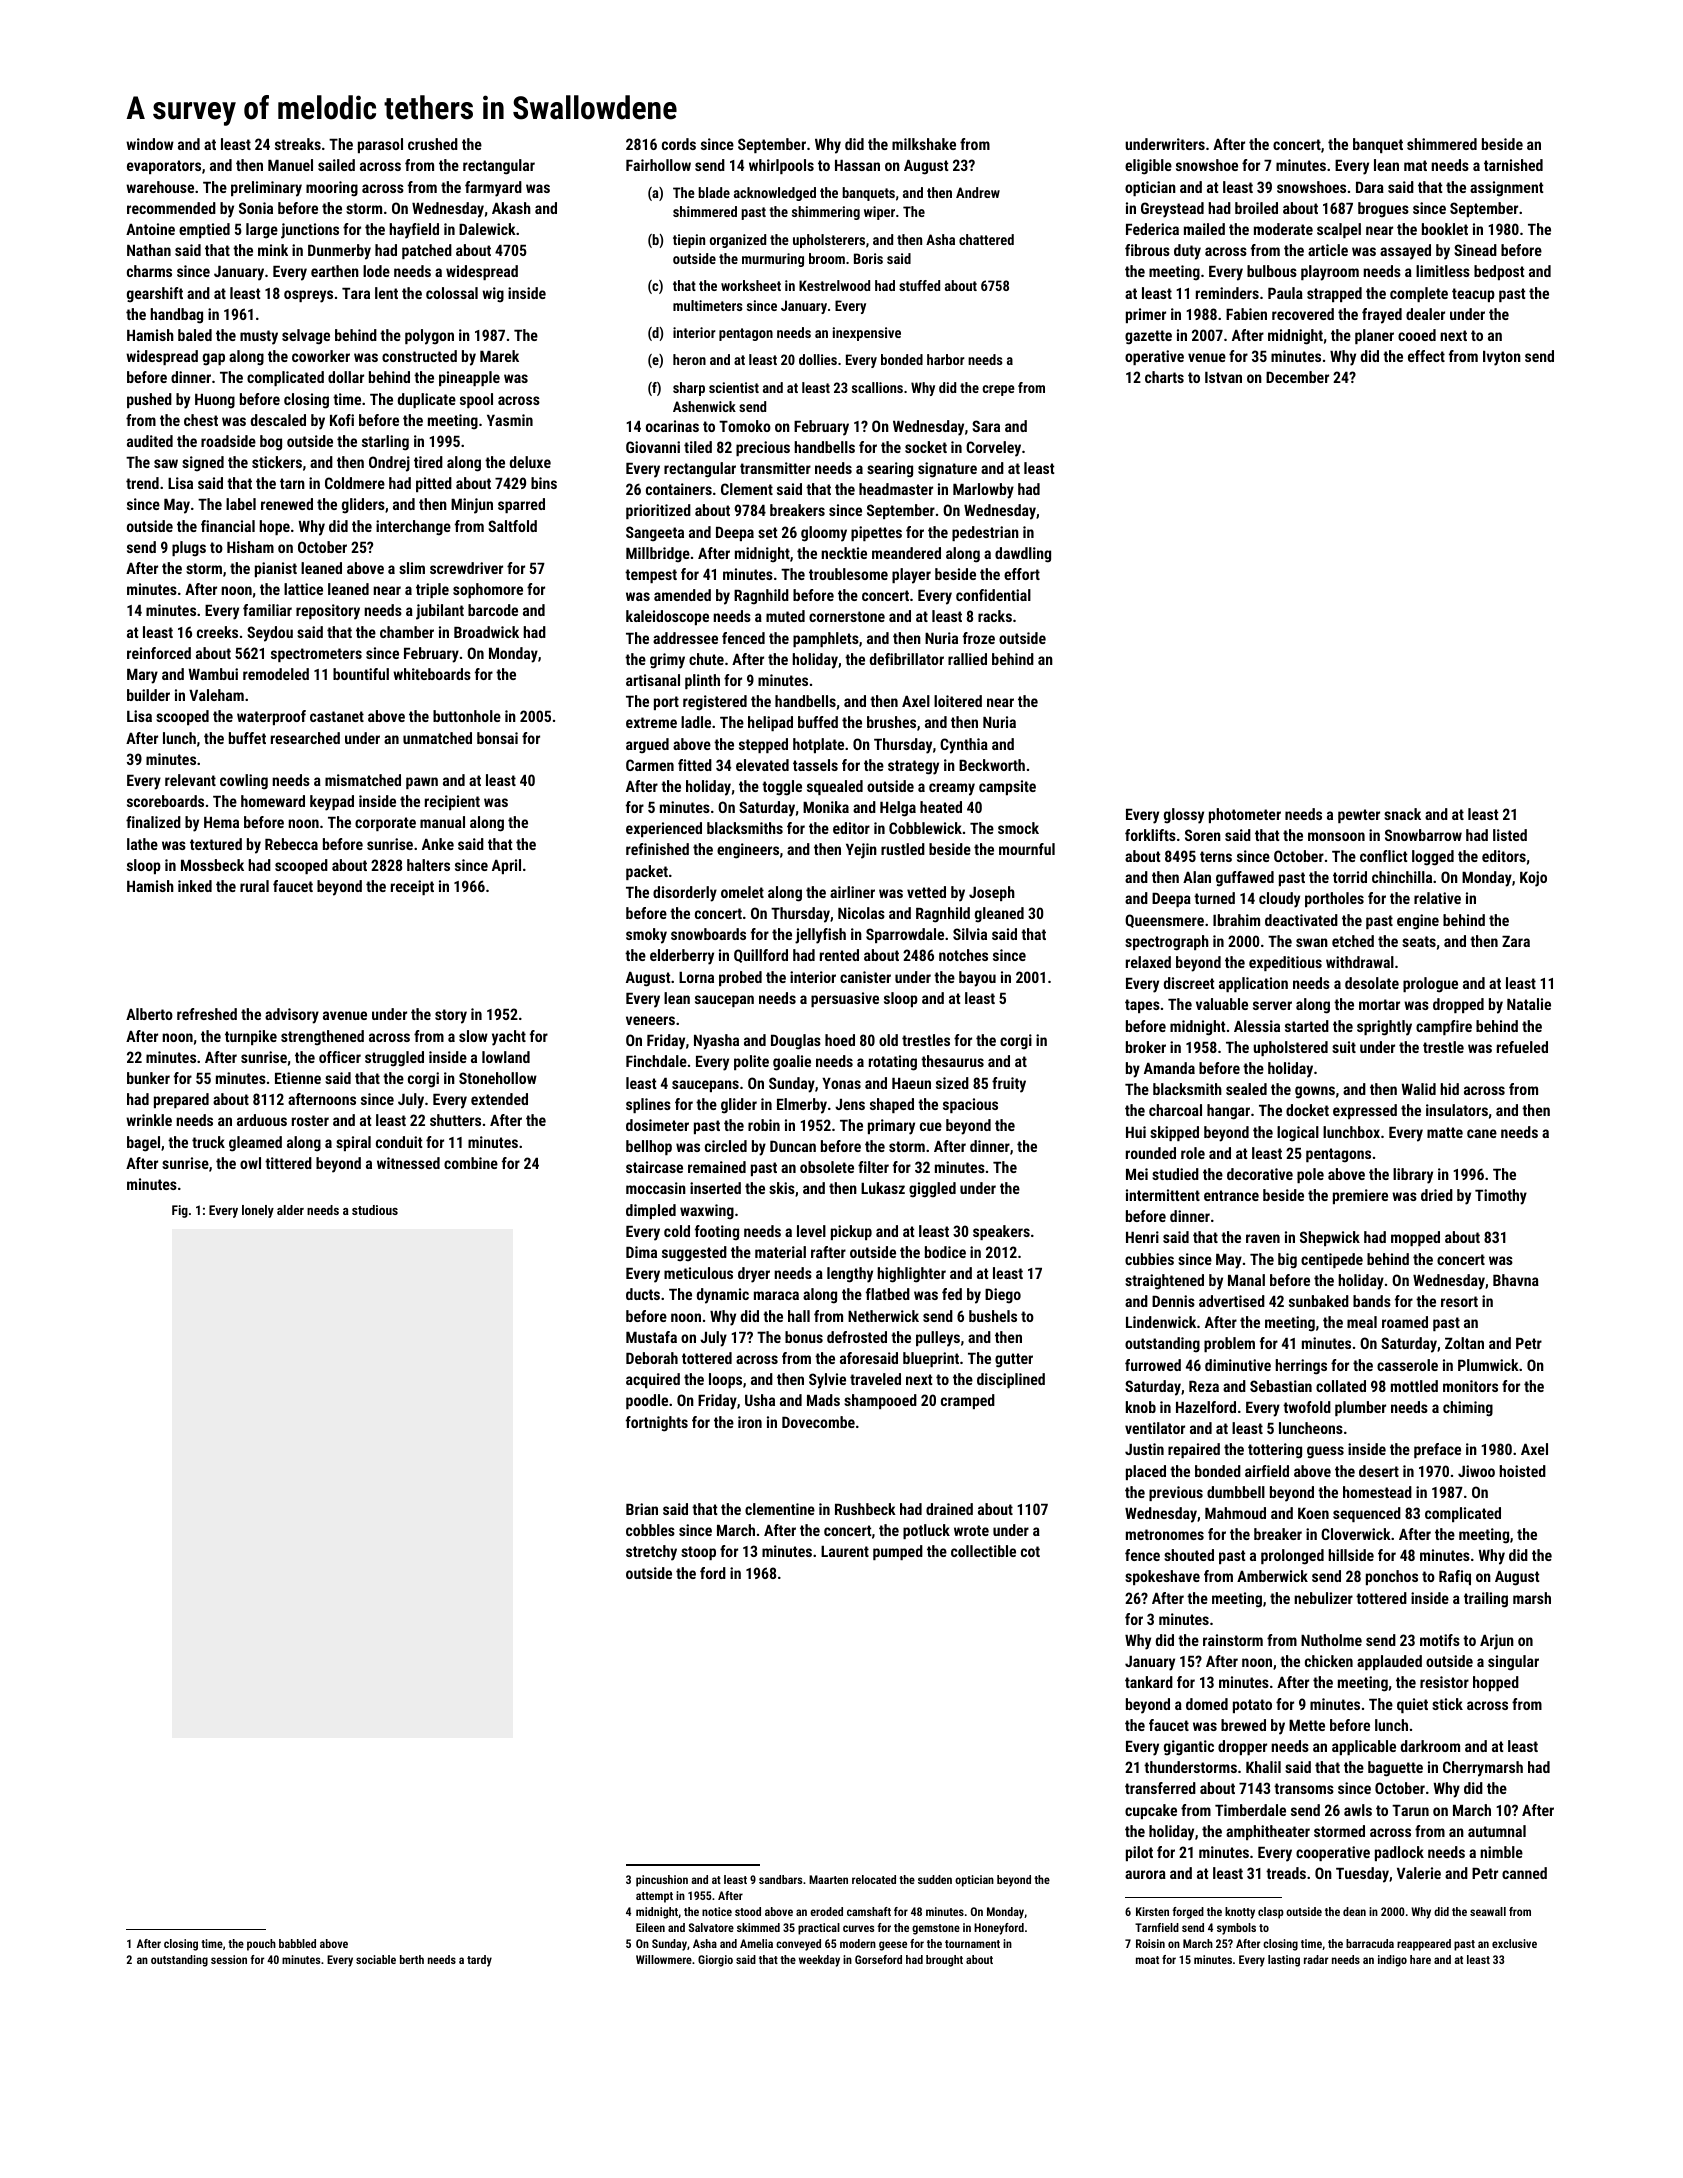 This screenshot has width=1683, height=2178. What do you see at coordinates (180, 1211) in the screenshot?
I see `Fig` at bounding box center [180, 1211].
